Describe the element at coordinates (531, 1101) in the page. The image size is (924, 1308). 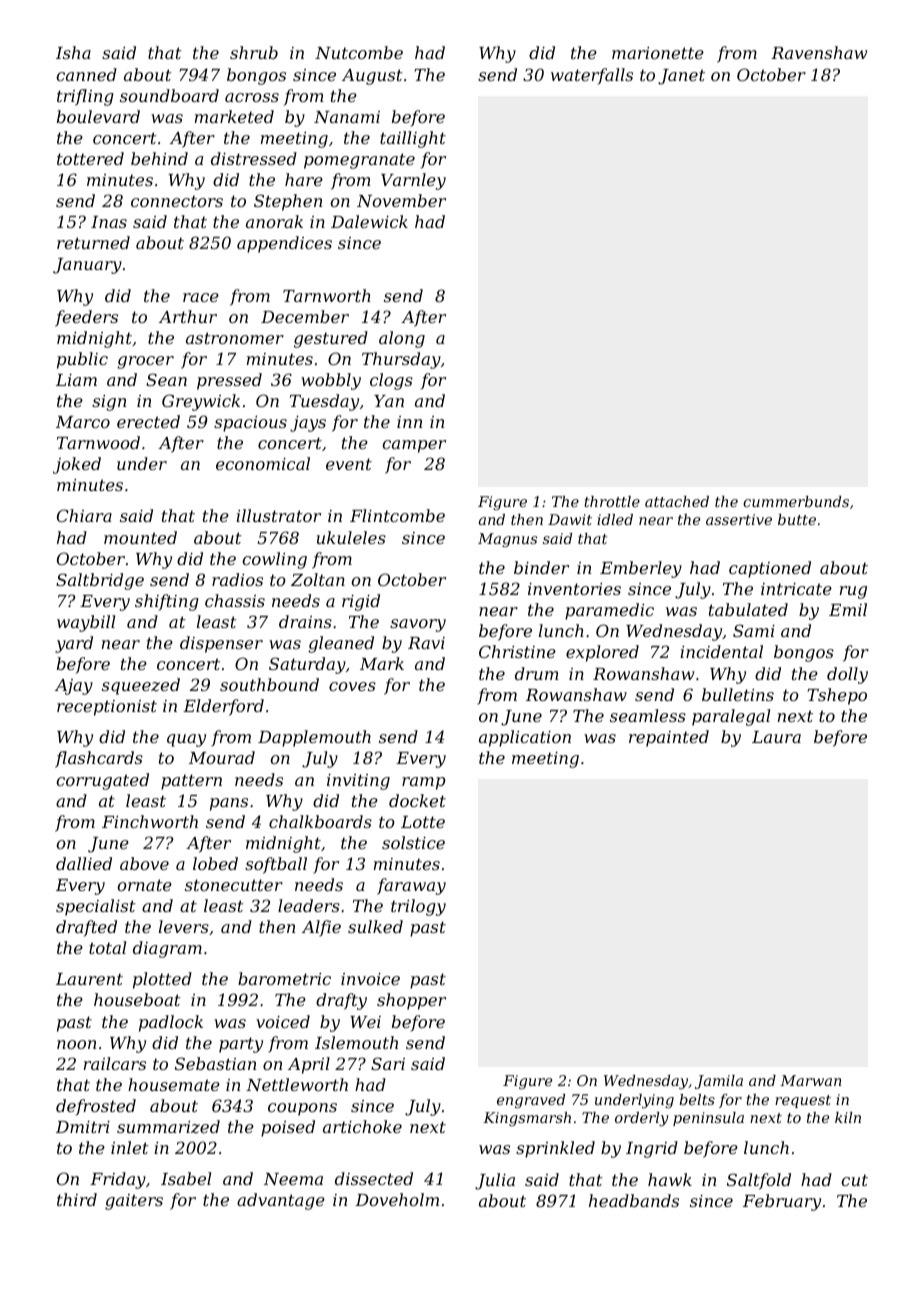
I see `engraved` at that location.
